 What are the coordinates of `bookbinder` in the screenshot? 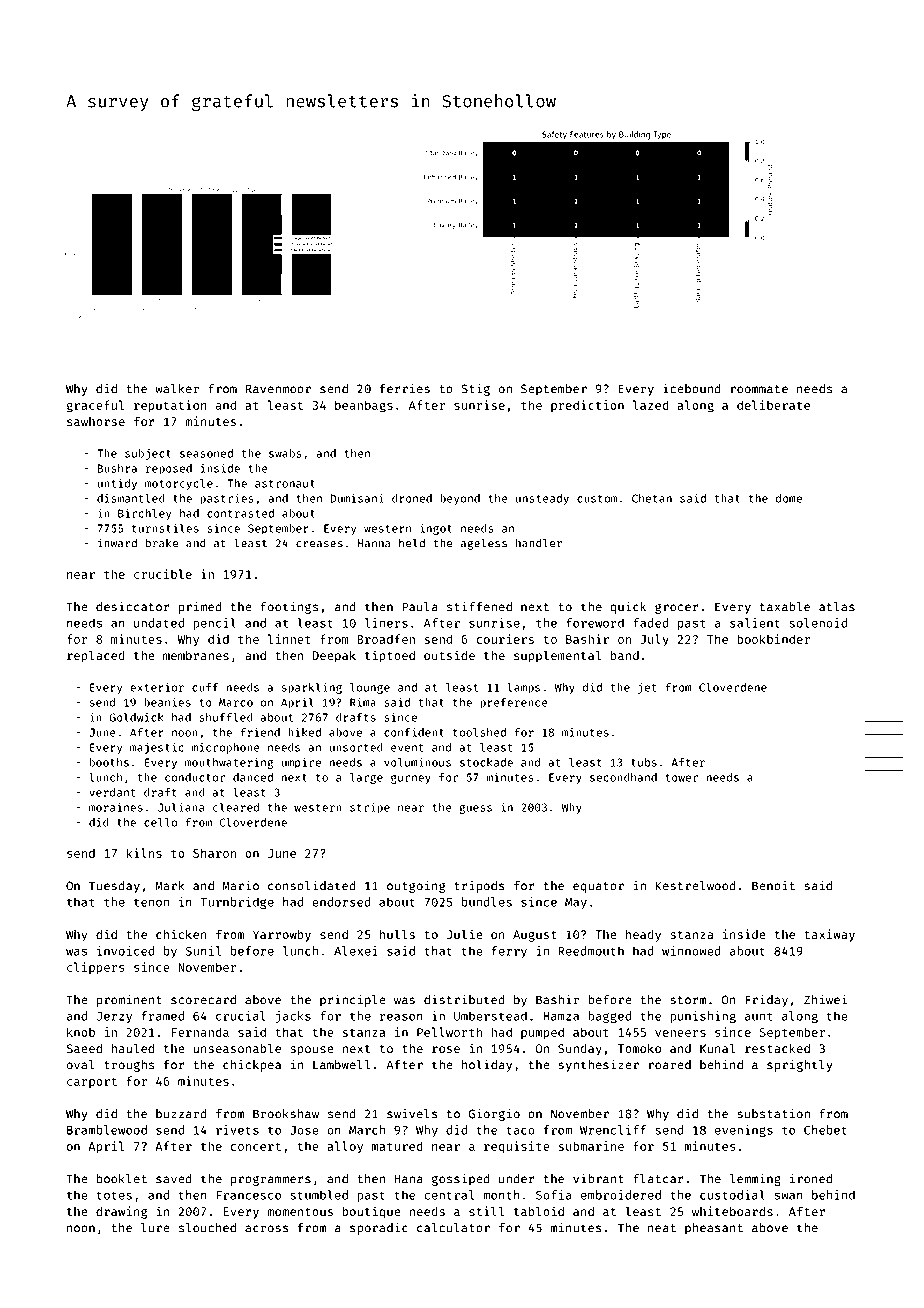 It's located at (773, 639).
